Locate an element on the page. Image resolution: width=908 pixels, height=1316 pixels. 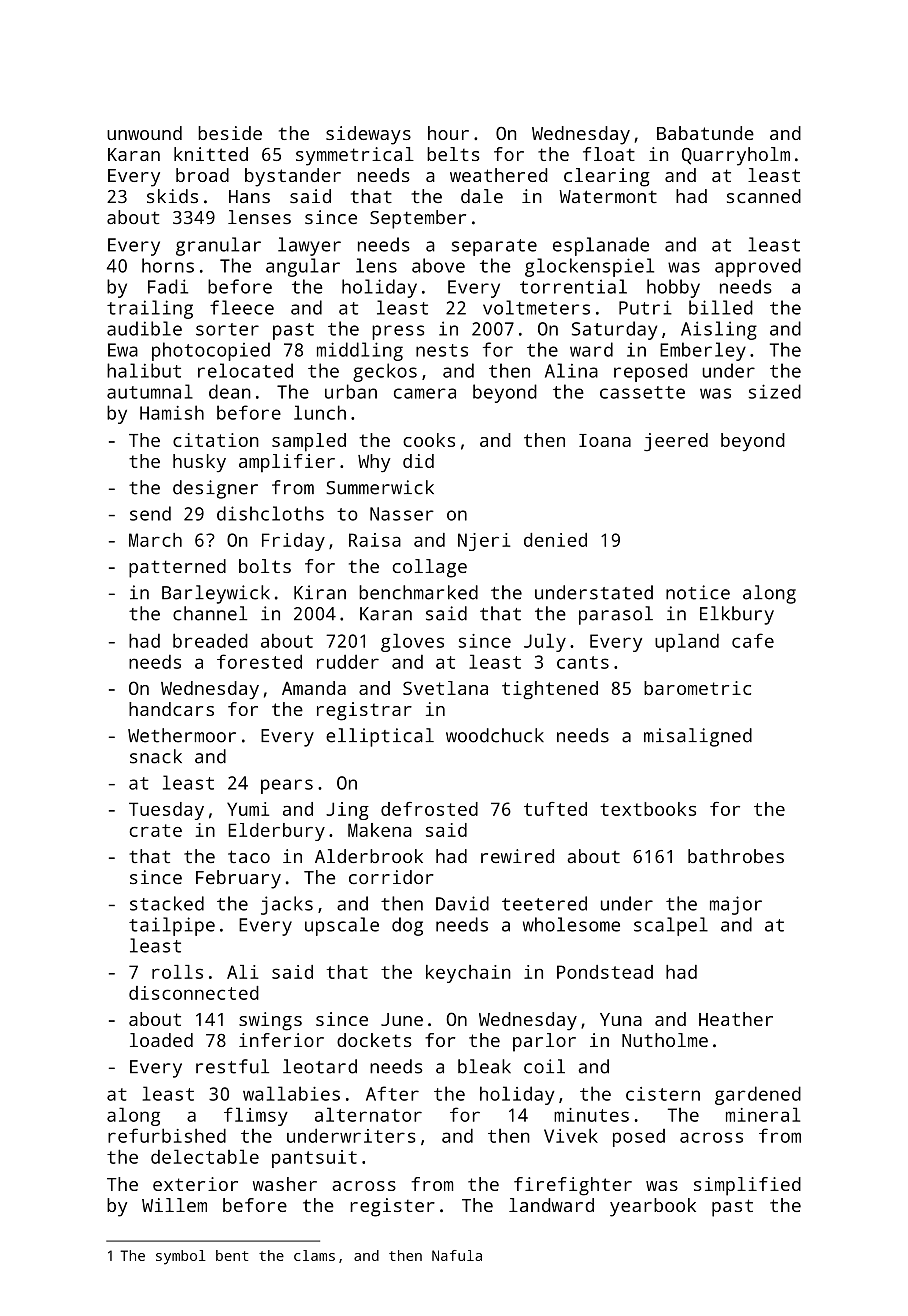
Raisa is located at coordinates (375, 540).
